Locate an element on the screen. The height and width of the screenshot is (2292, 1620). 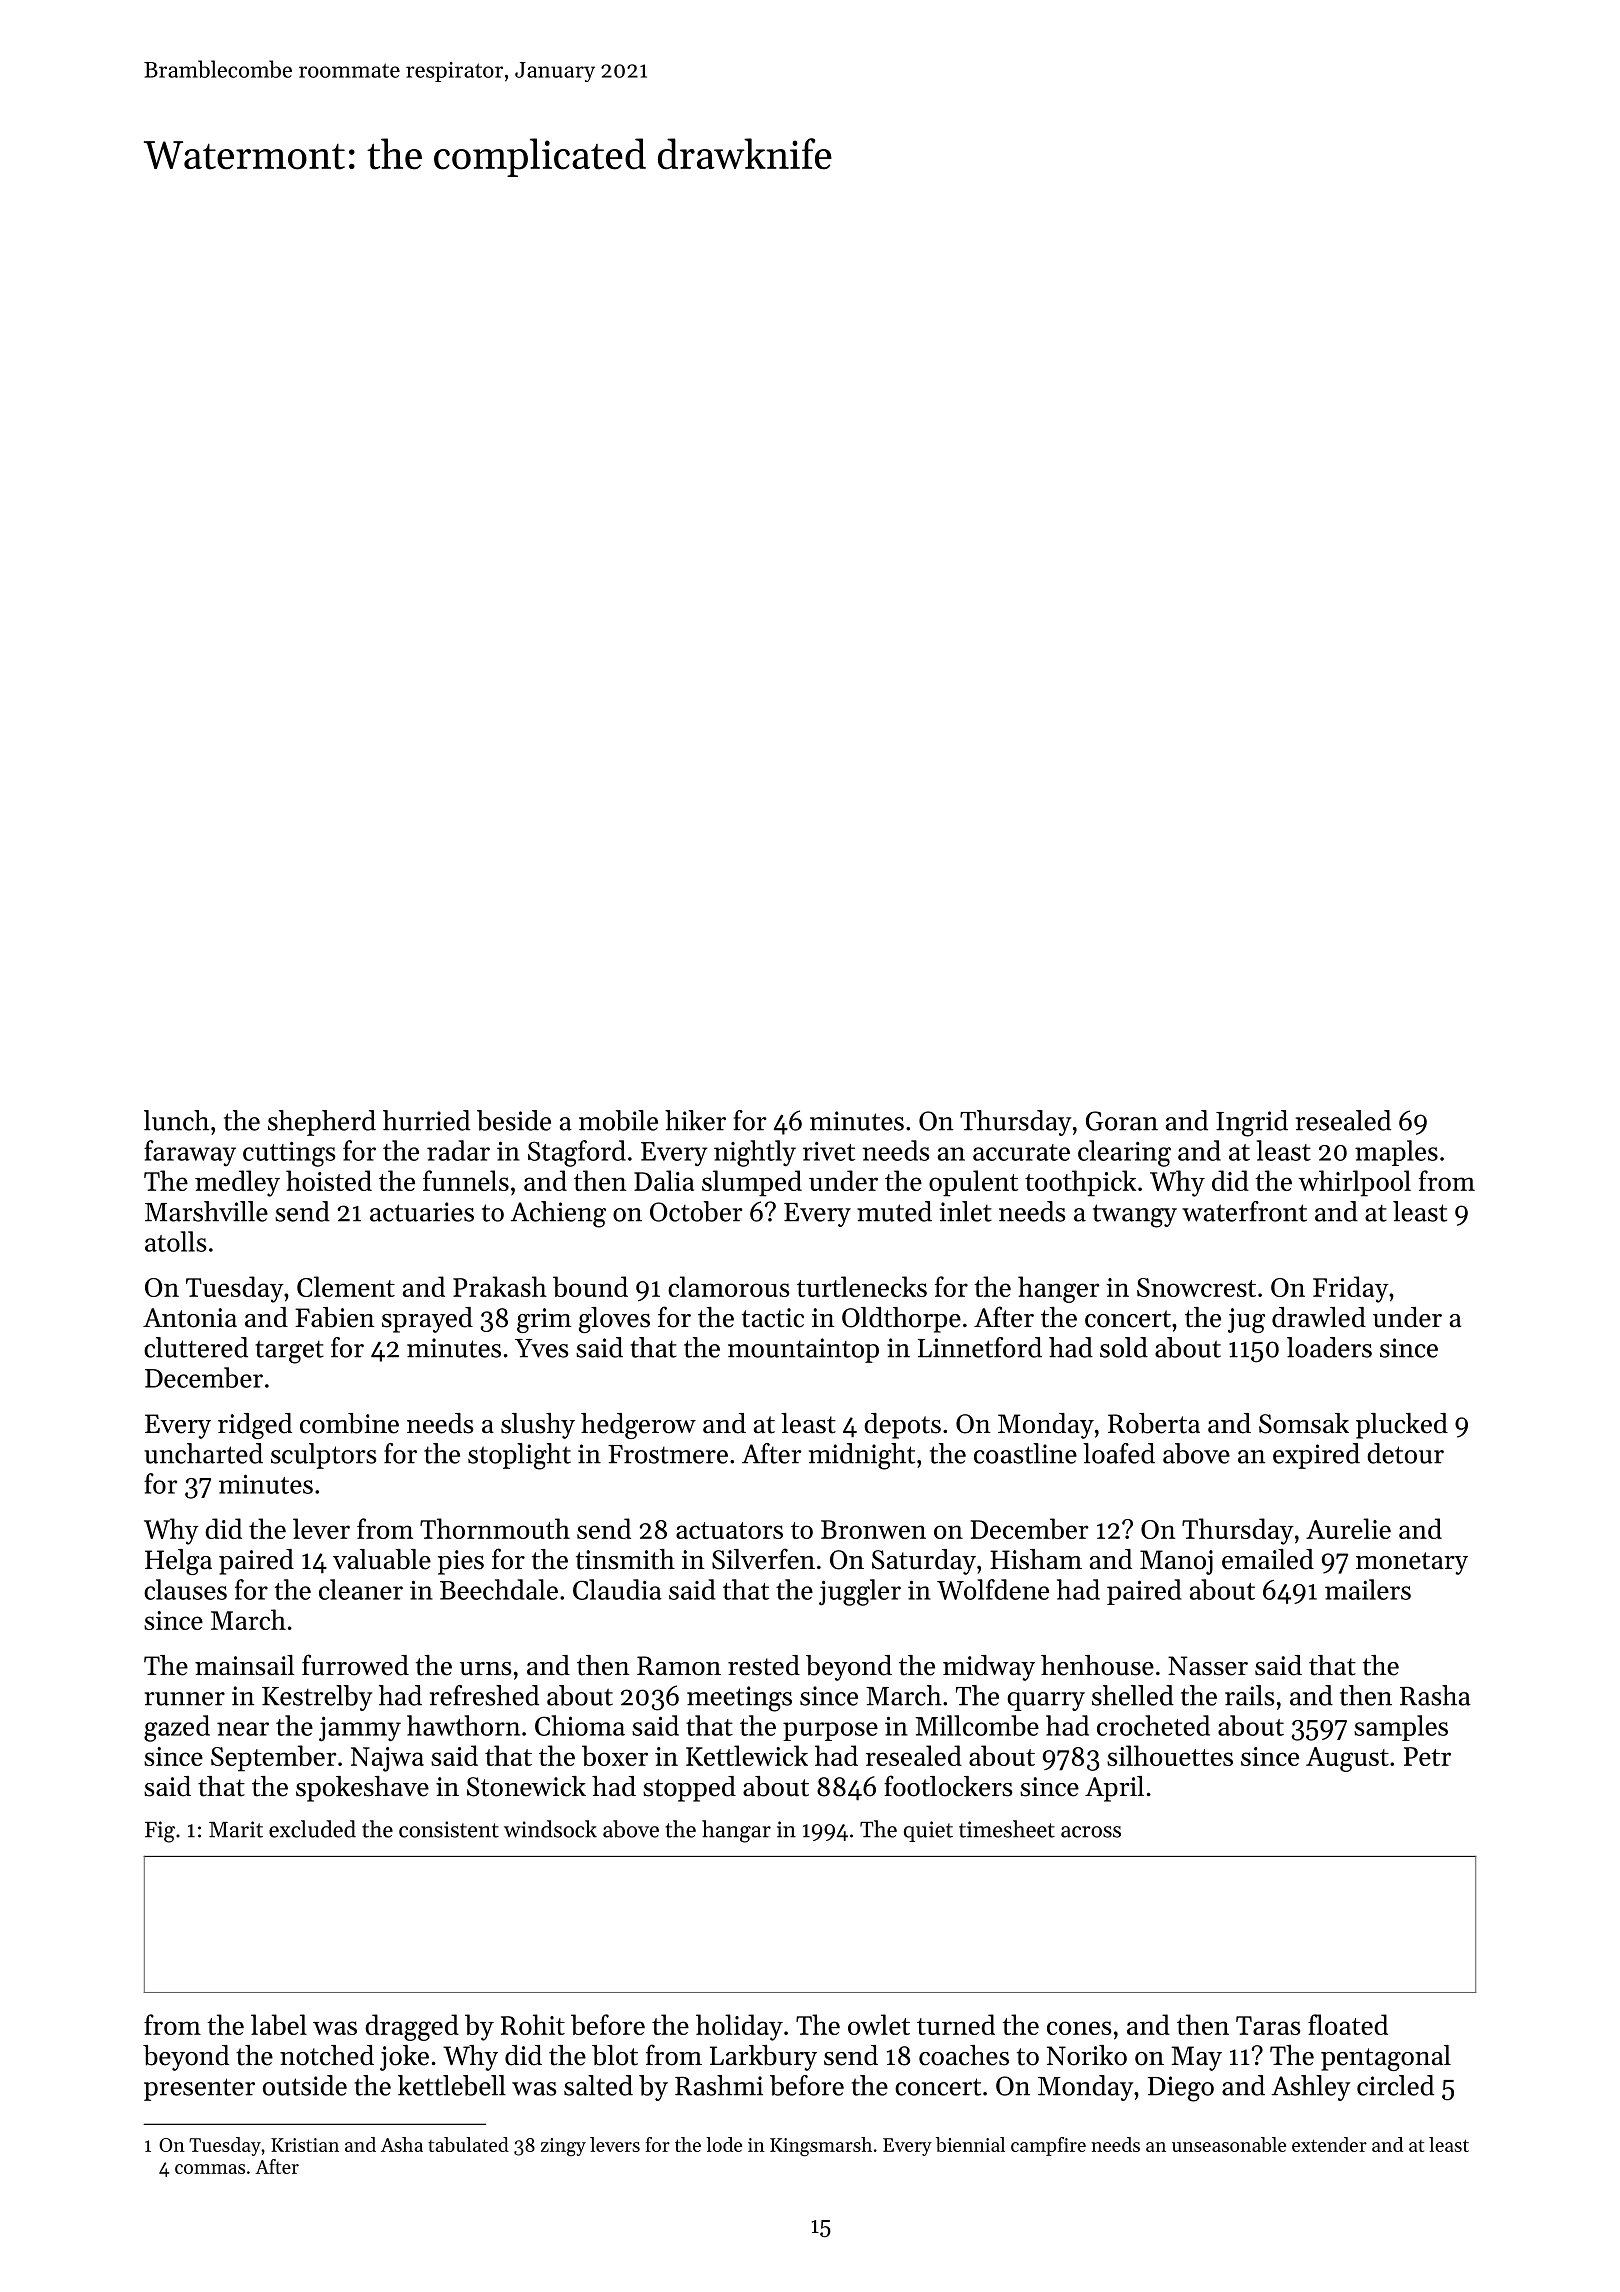
across is located at coordinates (1091, 1832).
